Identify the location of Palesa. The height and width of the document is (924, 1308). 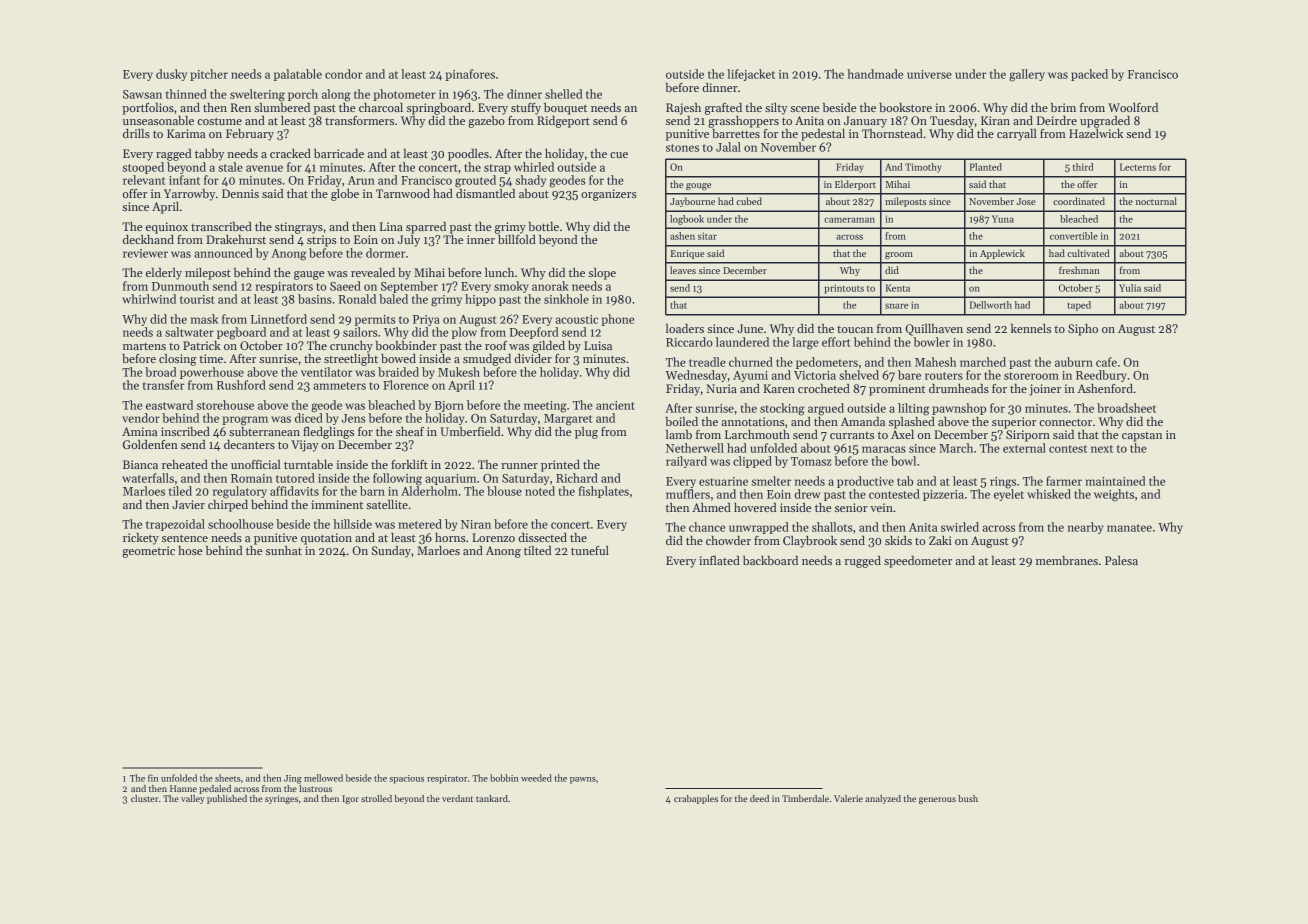
(1121, 560).
